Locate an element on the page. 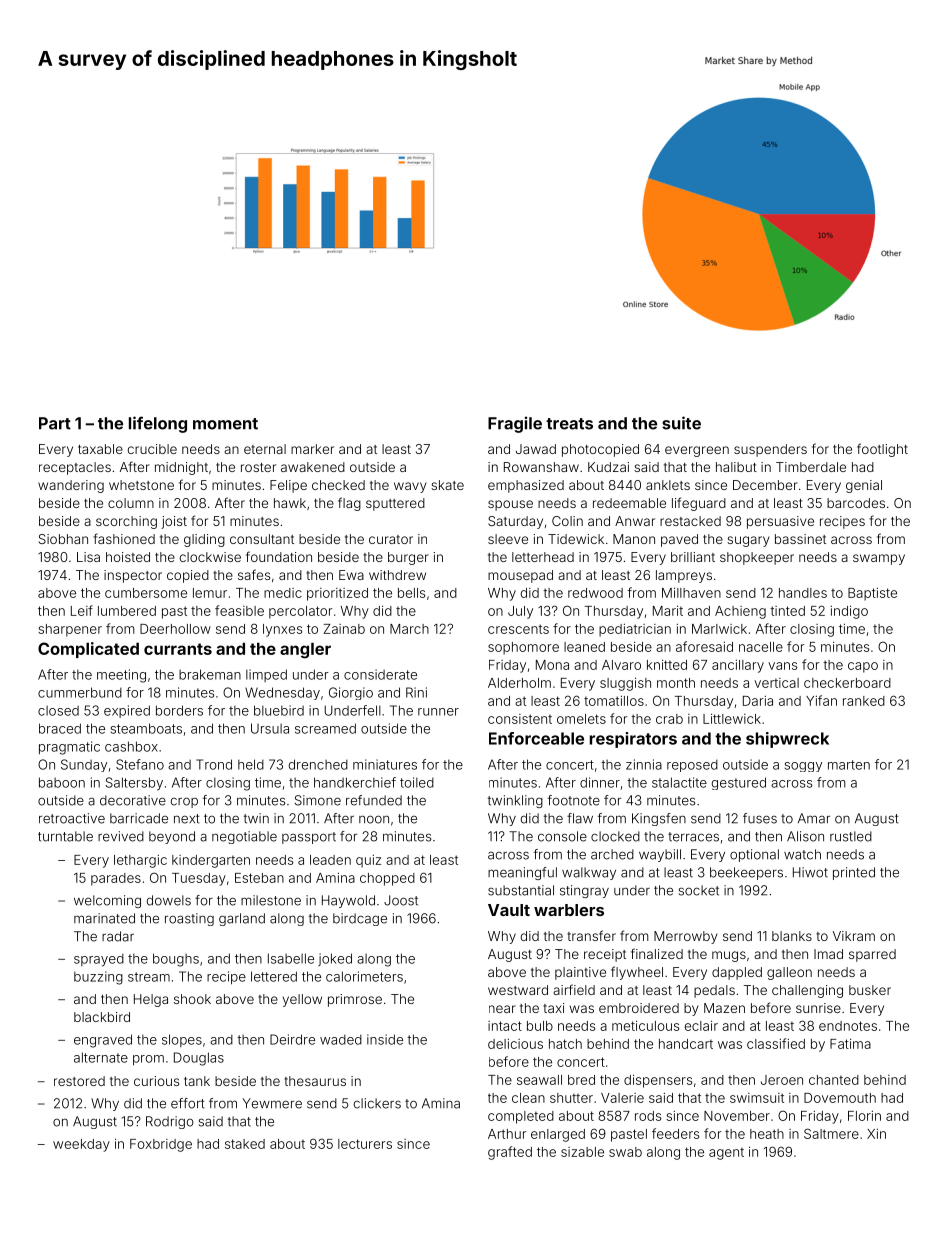  Helga is located at coordinates (151, 1000).
